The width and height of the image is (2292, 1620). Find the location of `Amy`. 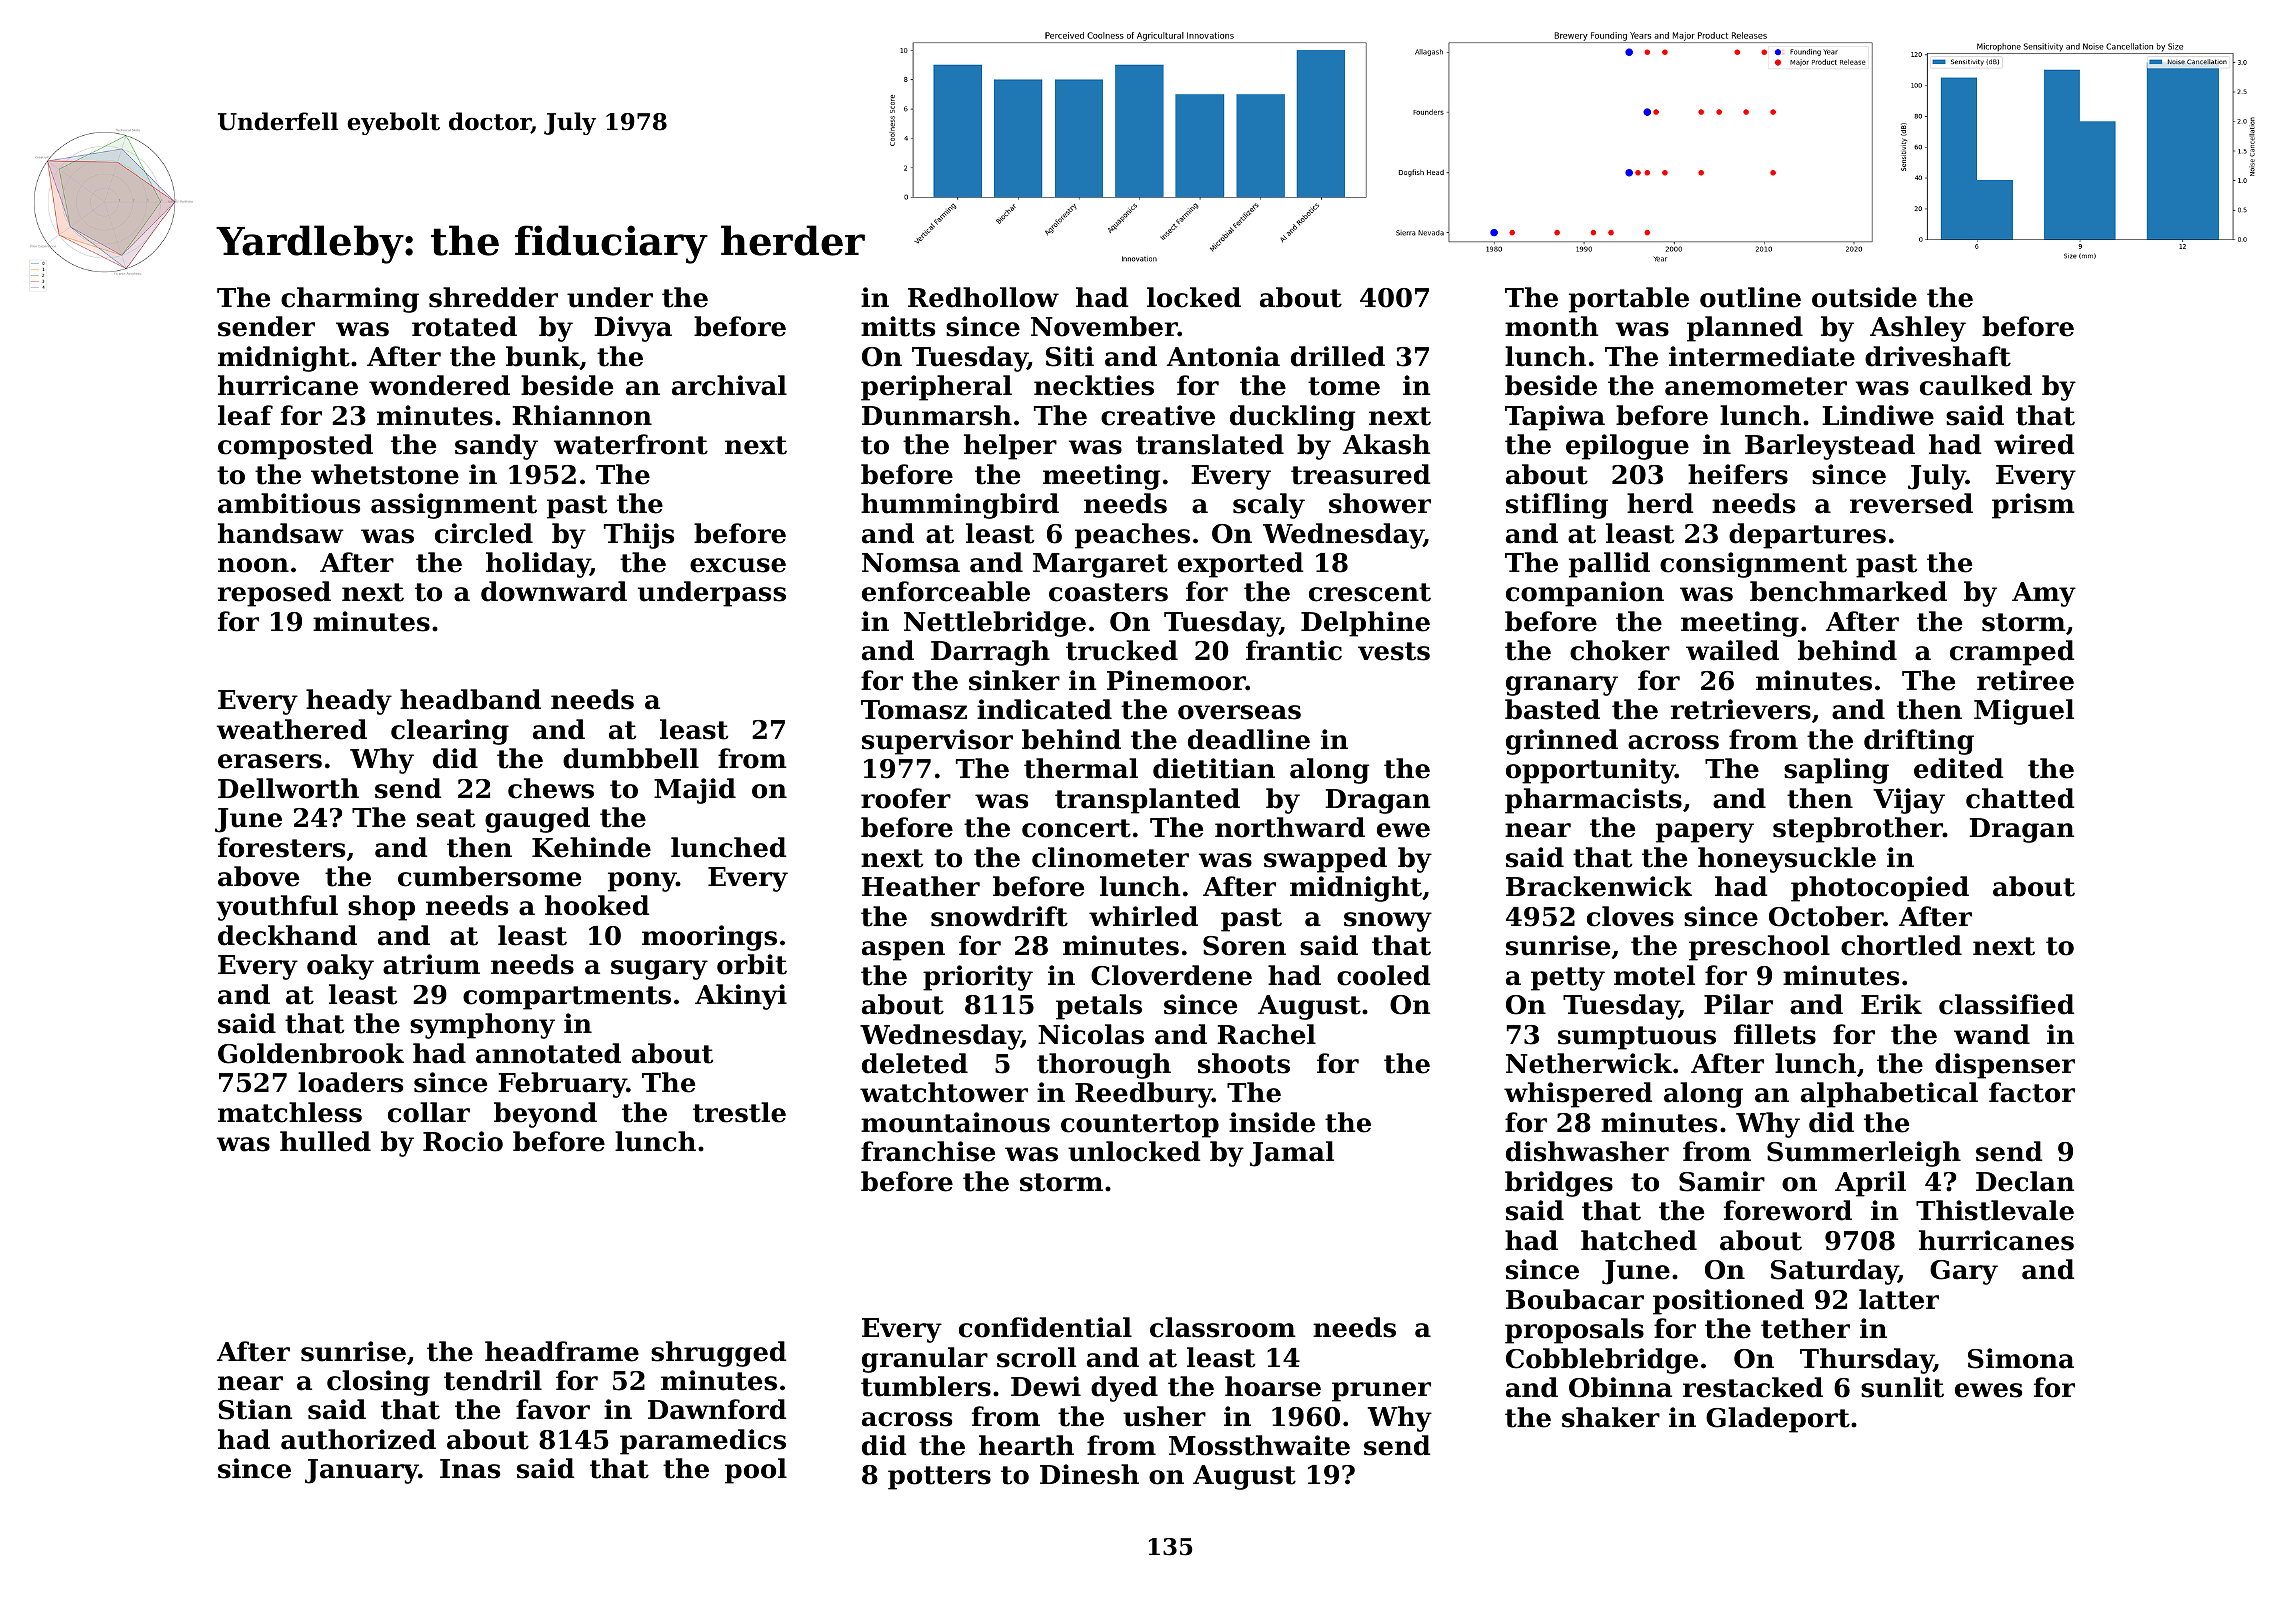

Amy is located at coordinates (2044, 594).
